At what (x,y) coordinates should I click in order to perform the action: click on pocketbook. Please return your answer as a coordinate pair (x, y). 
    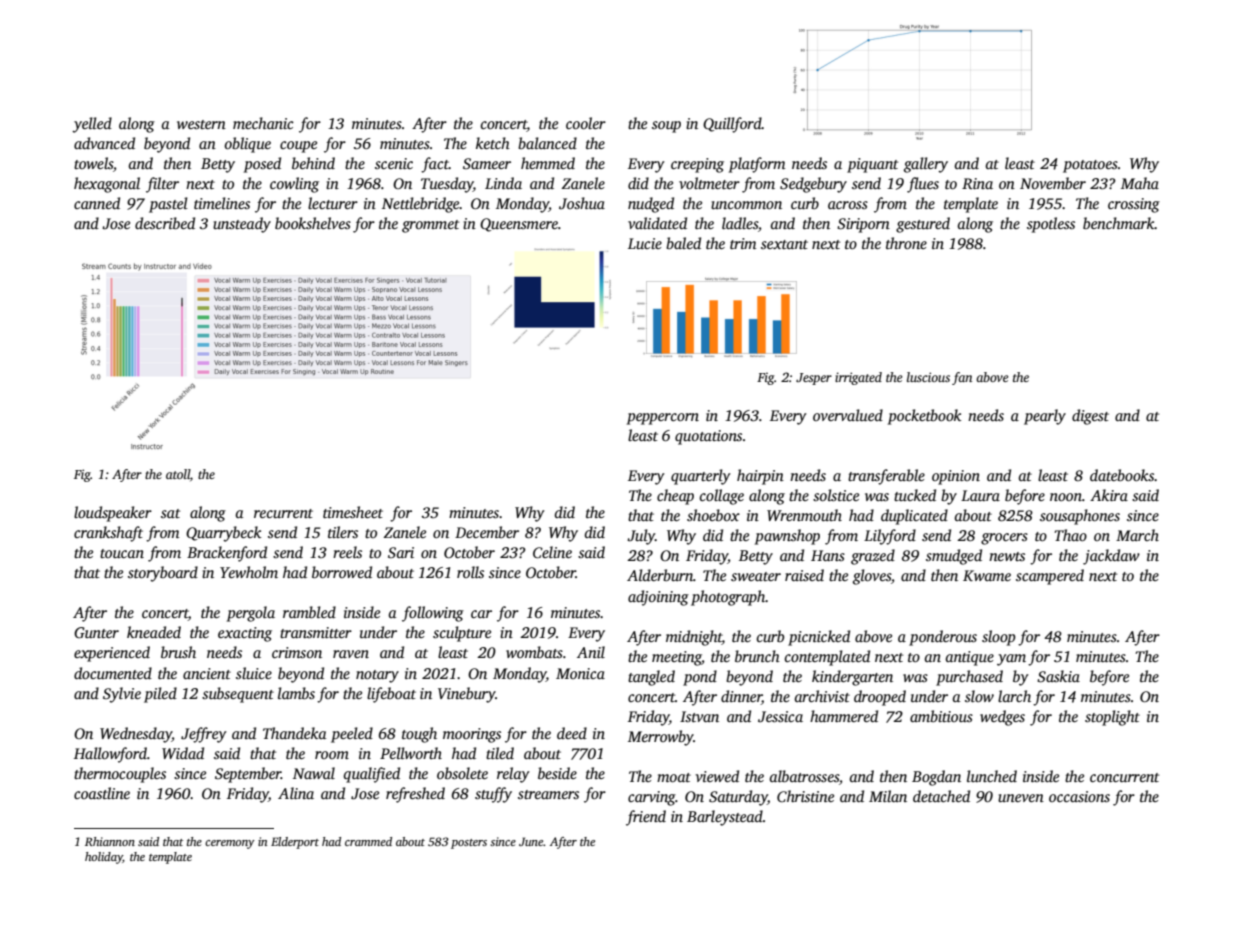
    Looking at the image, I should click on (925, 417).
